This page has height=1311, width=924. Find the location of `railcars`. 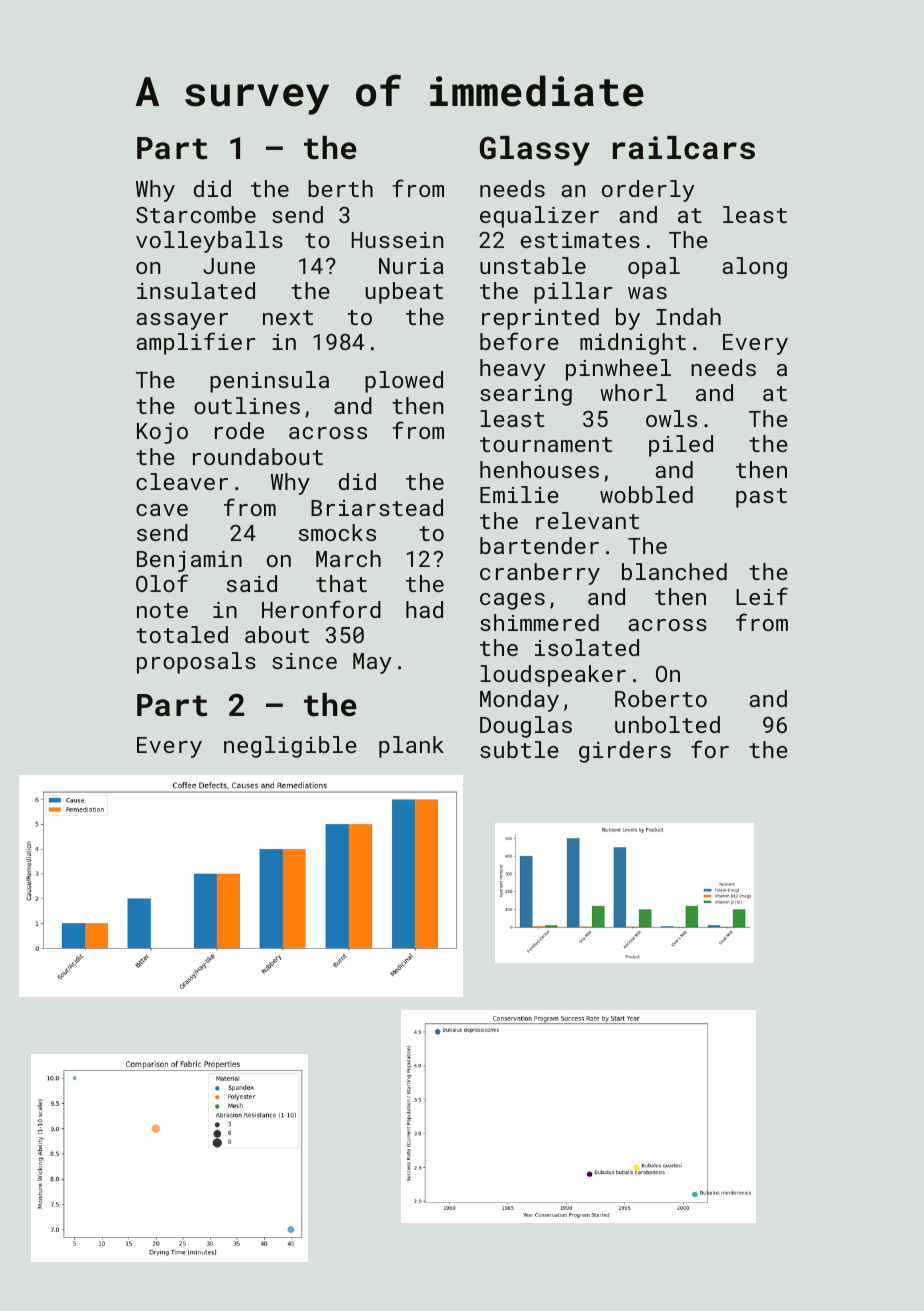

railcars is located at coordinates (684, 148).
